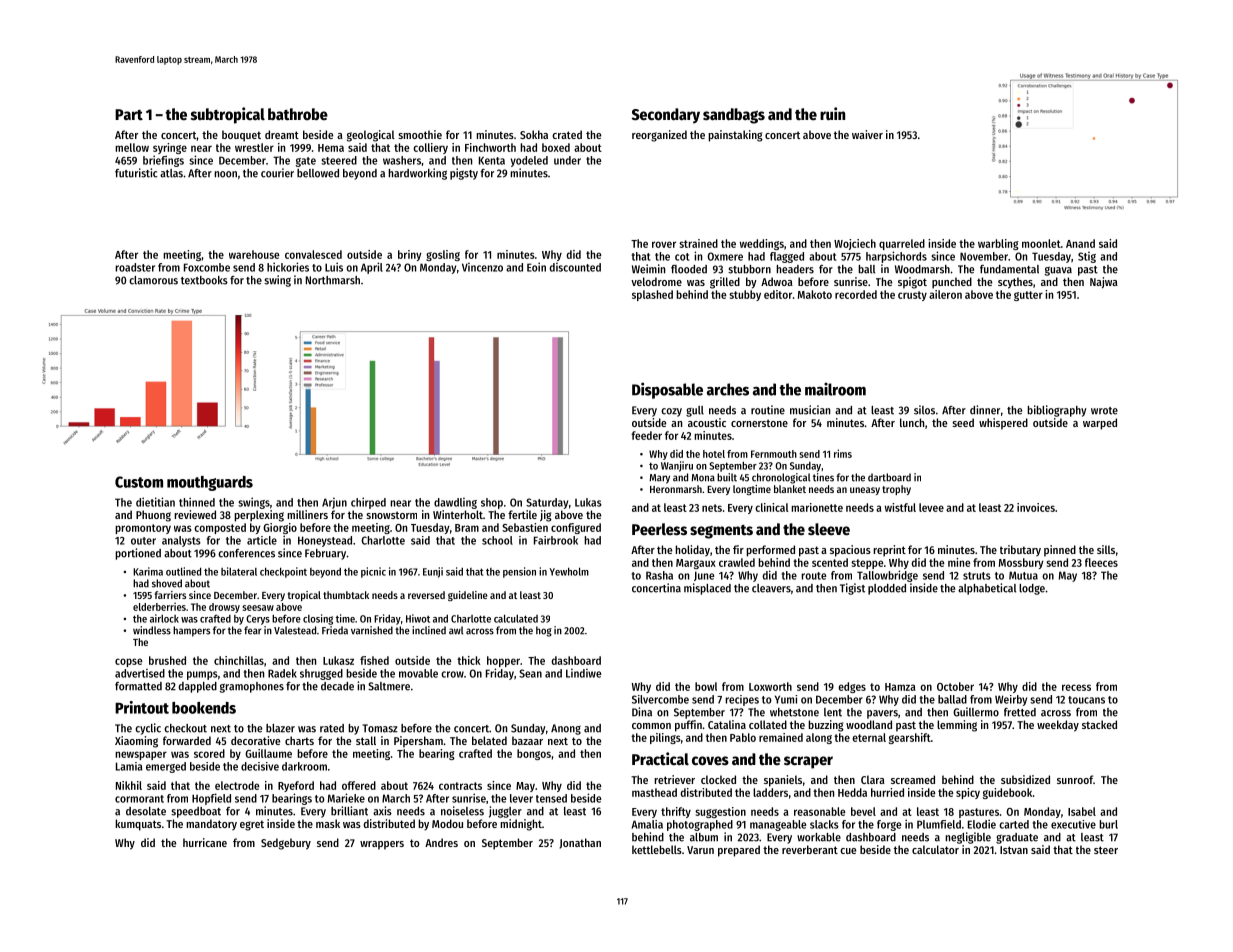 The image size is (1233, 952). What do you see at coordinates (204, 708) in the screenshot?
I see `bookends` at bounding box center [204, 708].
